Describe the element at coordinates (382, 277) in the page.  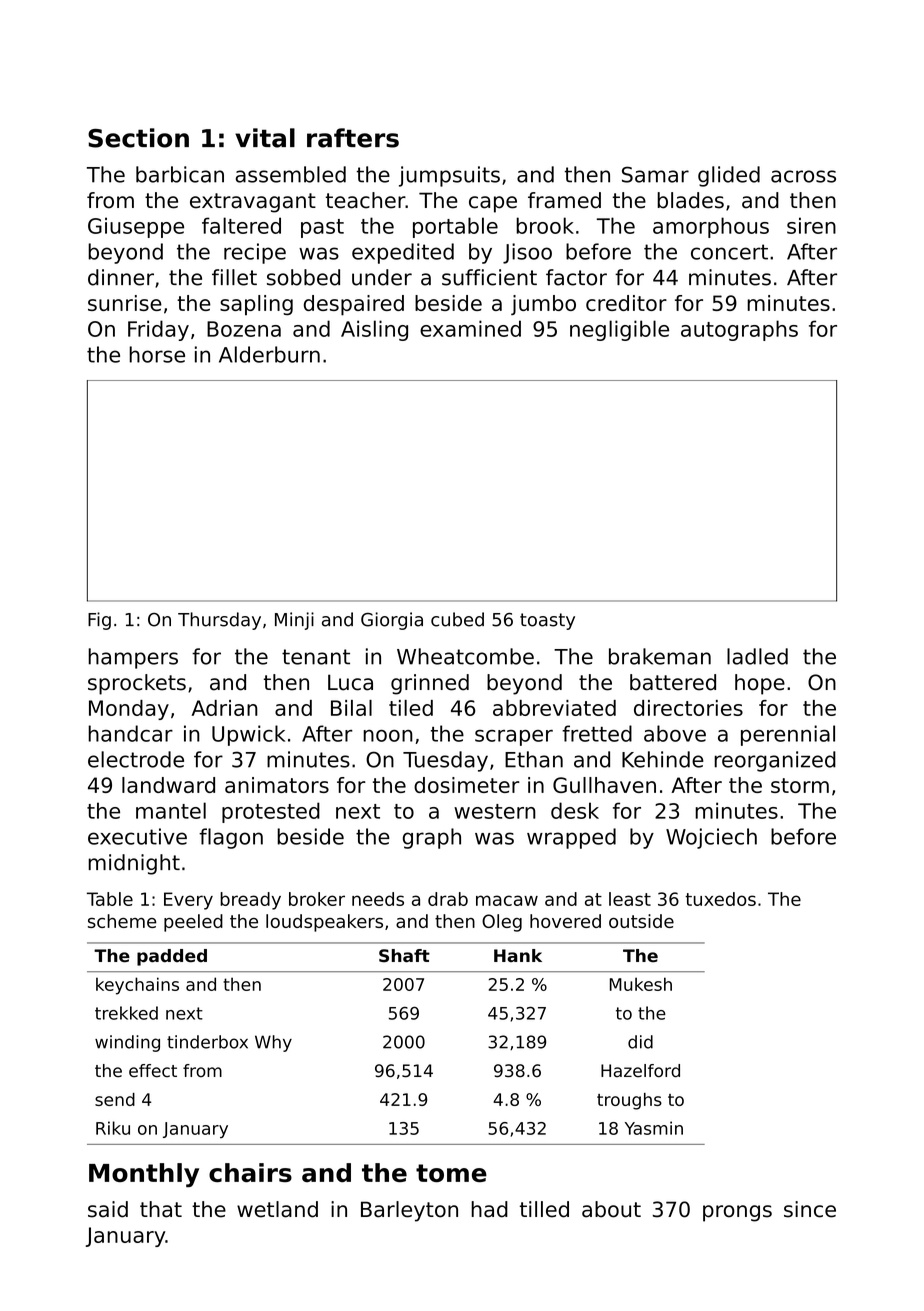
I see `under` at that location.
